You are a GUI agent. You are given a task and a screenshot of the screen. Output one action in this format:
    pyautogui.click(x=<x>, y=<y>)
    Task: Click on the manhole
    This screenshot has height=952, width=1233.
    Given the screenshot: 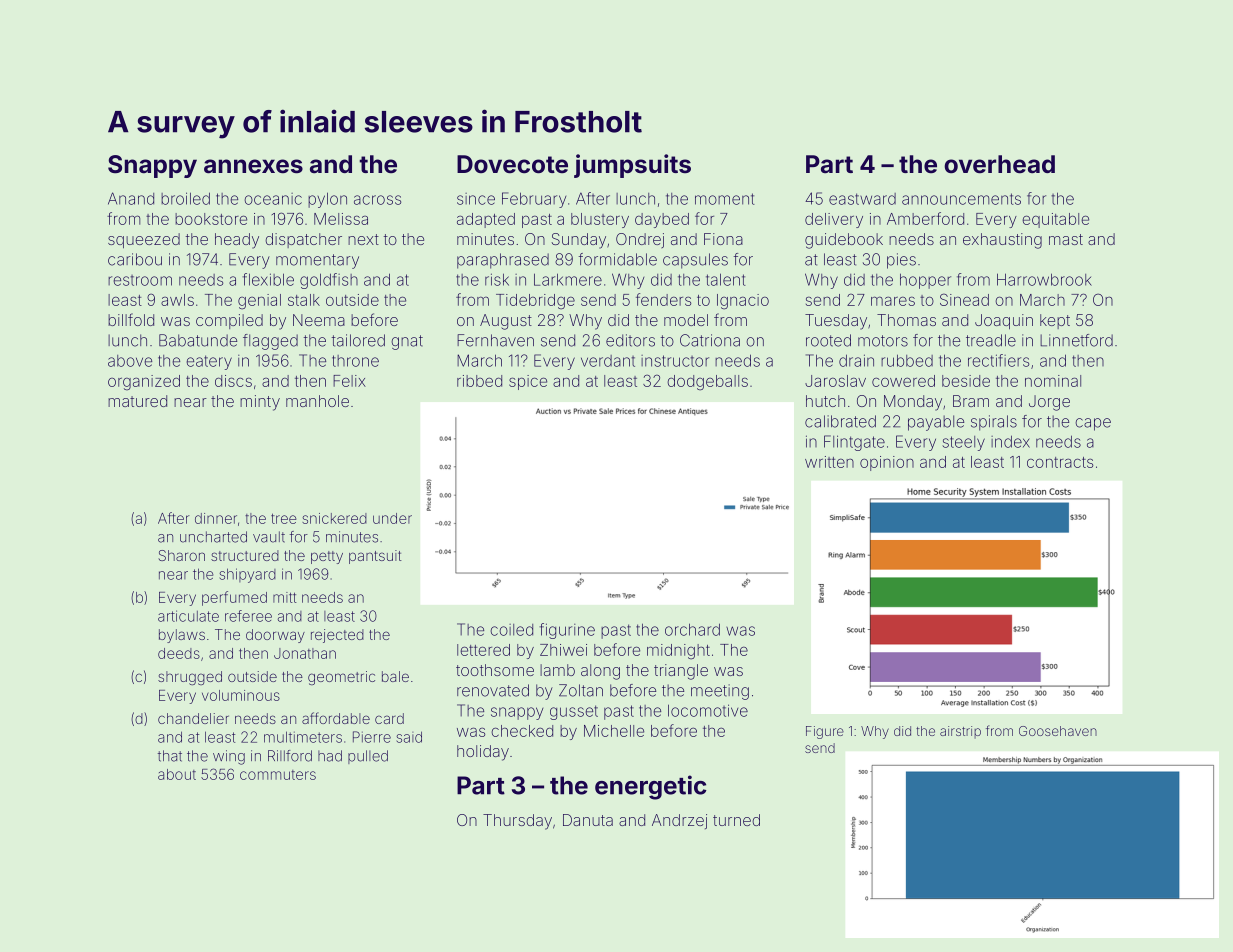 What is the action you would take?
    pyautogui.click(x=317, y=401)
